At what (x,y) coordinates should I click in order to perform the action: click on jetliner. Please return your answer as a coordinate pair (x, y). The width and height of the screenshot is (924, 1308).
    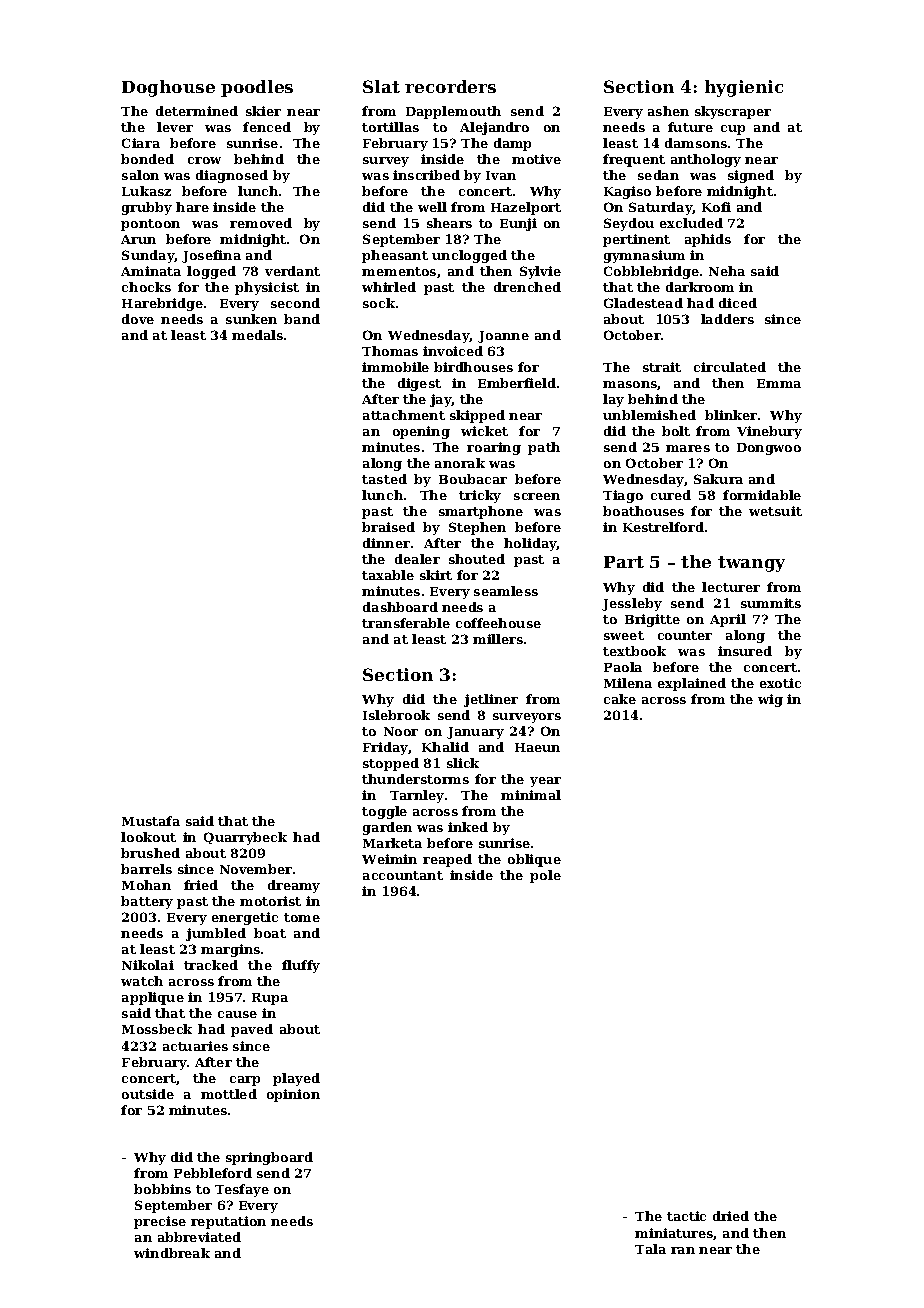
    Looking at the image, I should click on (491, 700).
